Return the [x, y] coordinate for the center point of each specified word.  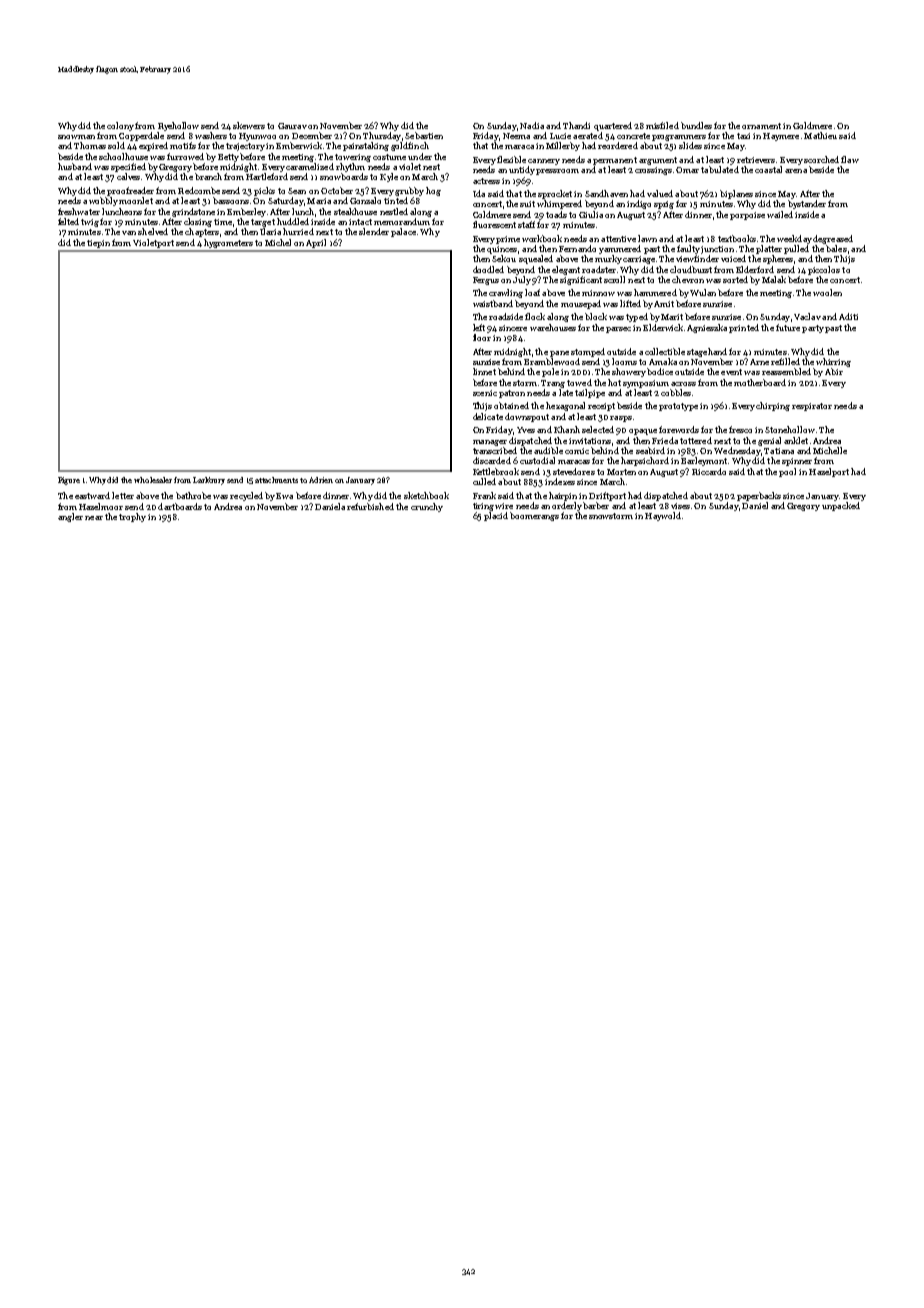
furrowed [185, 156]
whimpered [559, 204]
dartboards [180, 506]
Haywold [663, 516]
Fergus [486, 281]
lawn [647, 238]
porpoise [747, 216]
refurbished [370, 506]
